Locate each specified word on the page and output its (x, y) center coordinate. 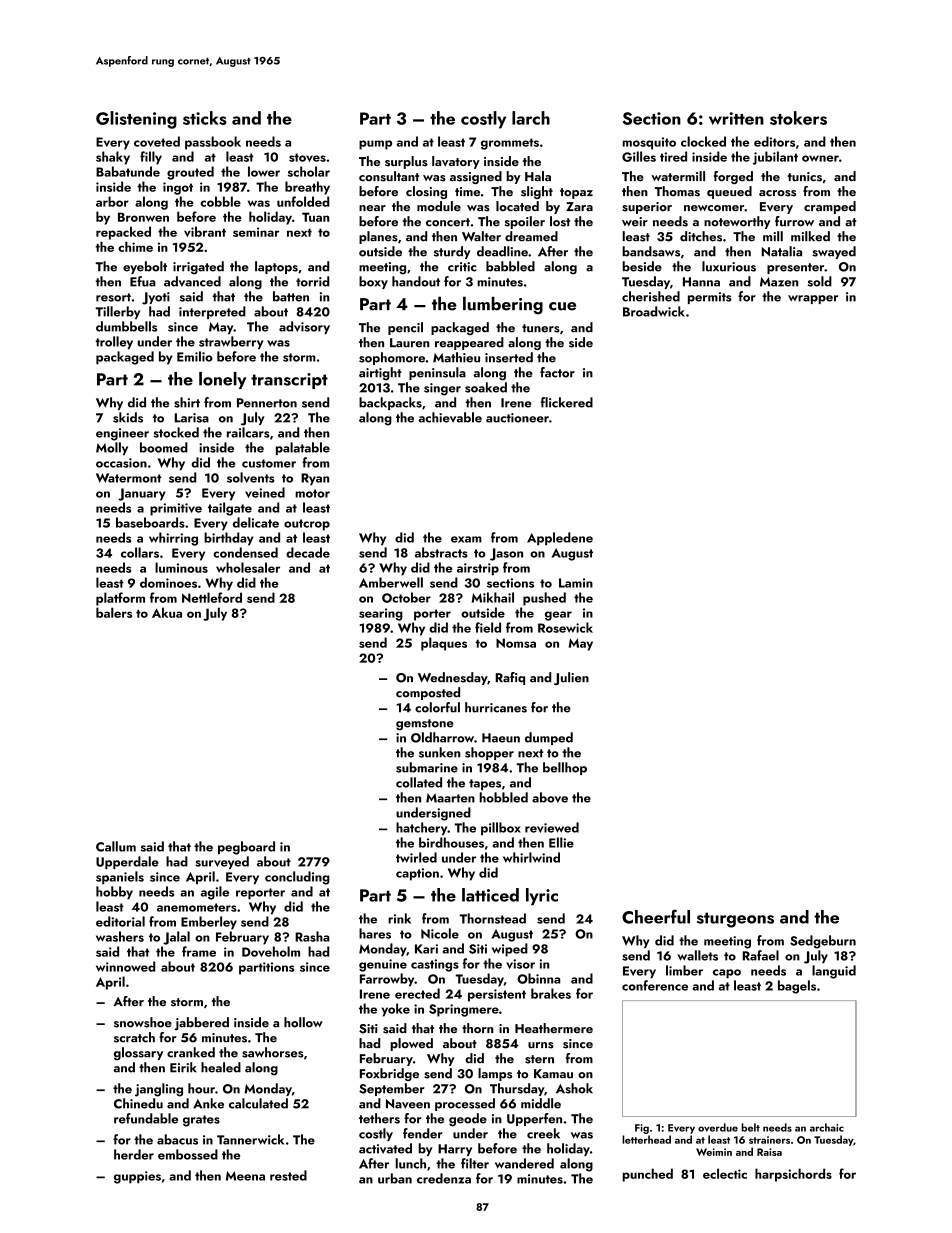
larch (531, 118)
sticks (205, 118)
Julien (571, 678)
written (736, 118)
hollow (303, 1022)
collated (419, 782)
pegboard (246, 848)
